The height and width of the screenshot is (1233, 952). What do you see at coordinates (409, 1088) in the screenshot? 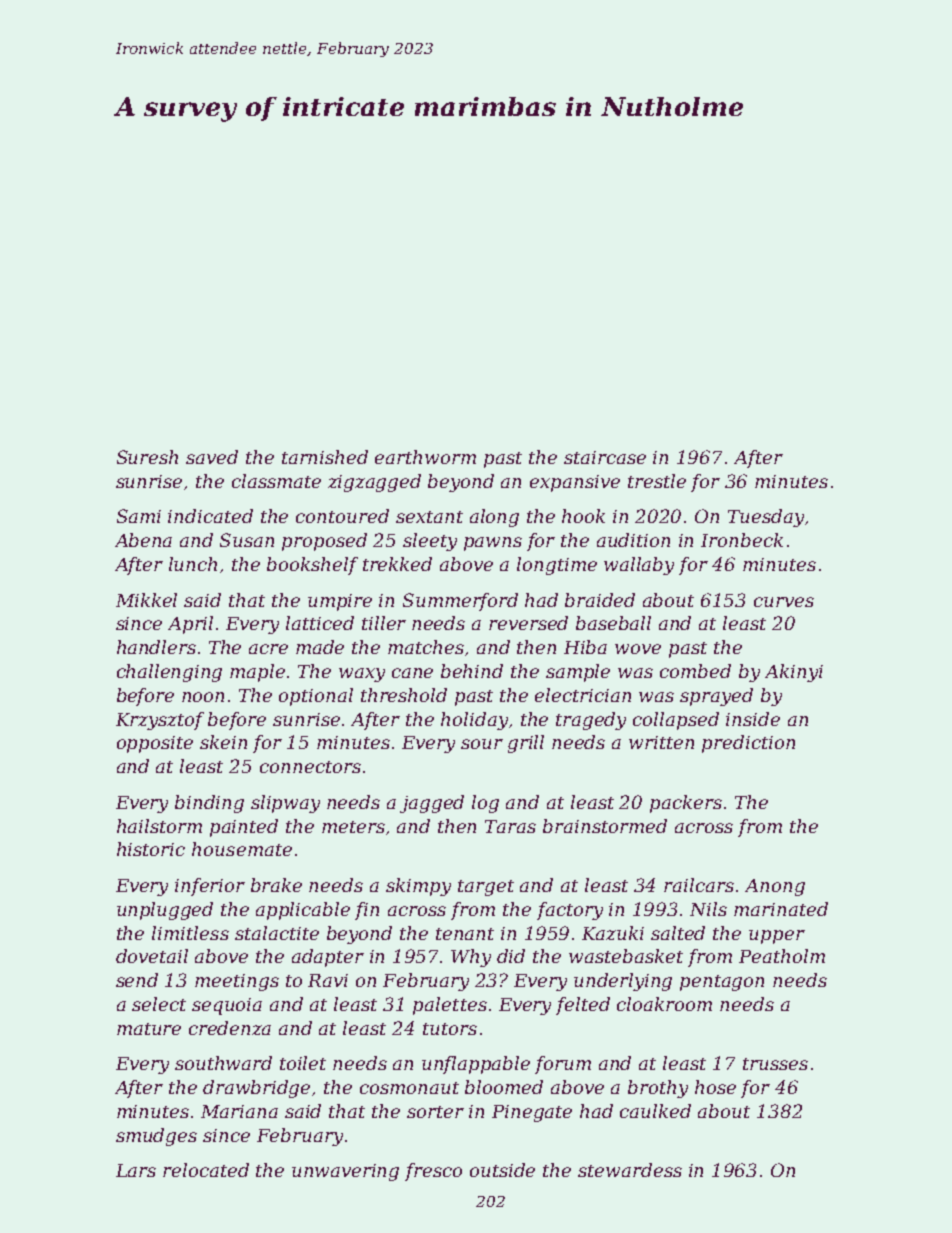
I see `cosmonaut` at bounding box center [409, 1088].
